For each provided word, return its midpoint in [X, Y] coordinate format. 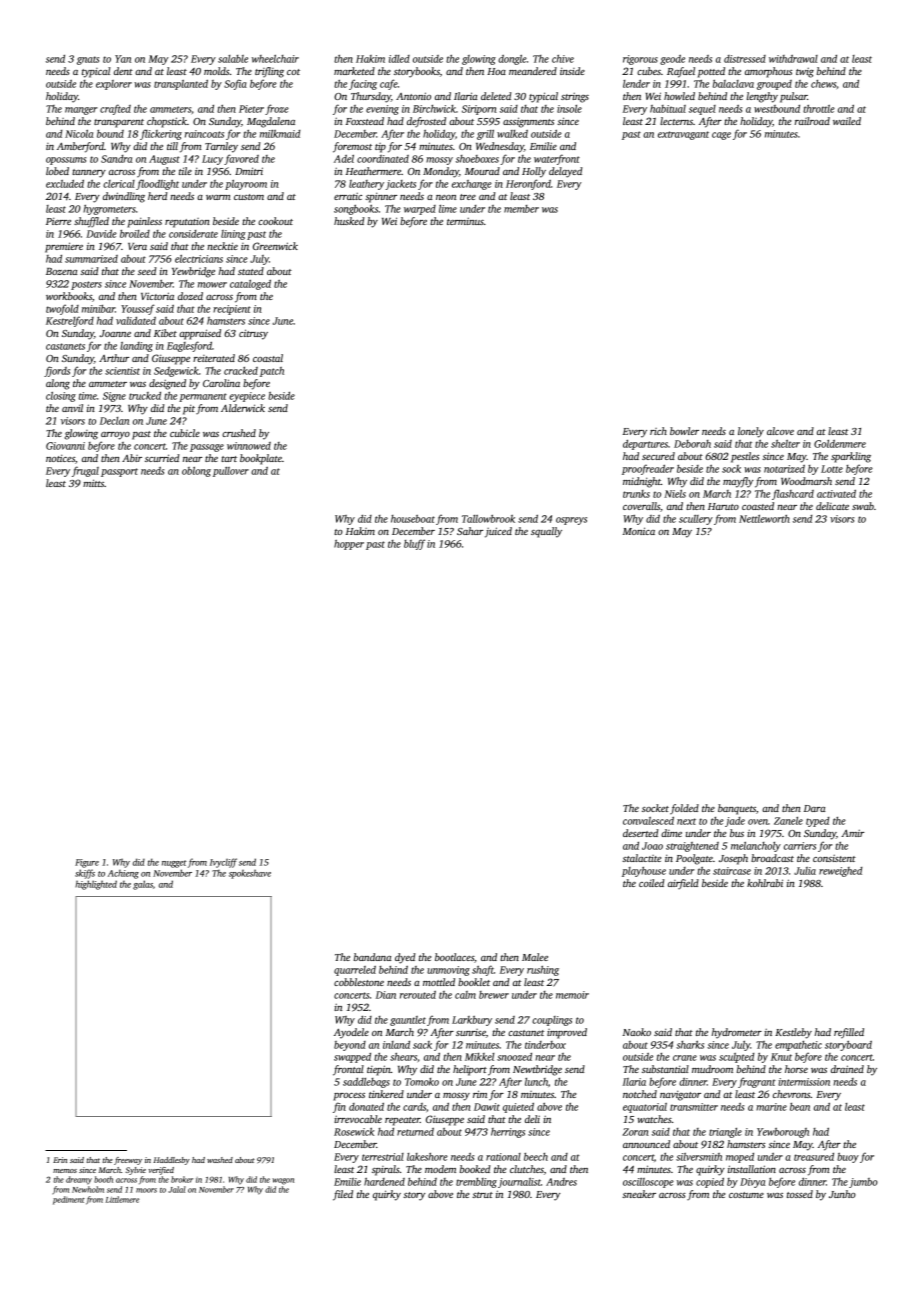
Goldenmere [840, 444]
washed [220, 1160]
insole [569, 109]
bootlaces [454, 957]
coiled [651, 883]
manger [81, 111]
